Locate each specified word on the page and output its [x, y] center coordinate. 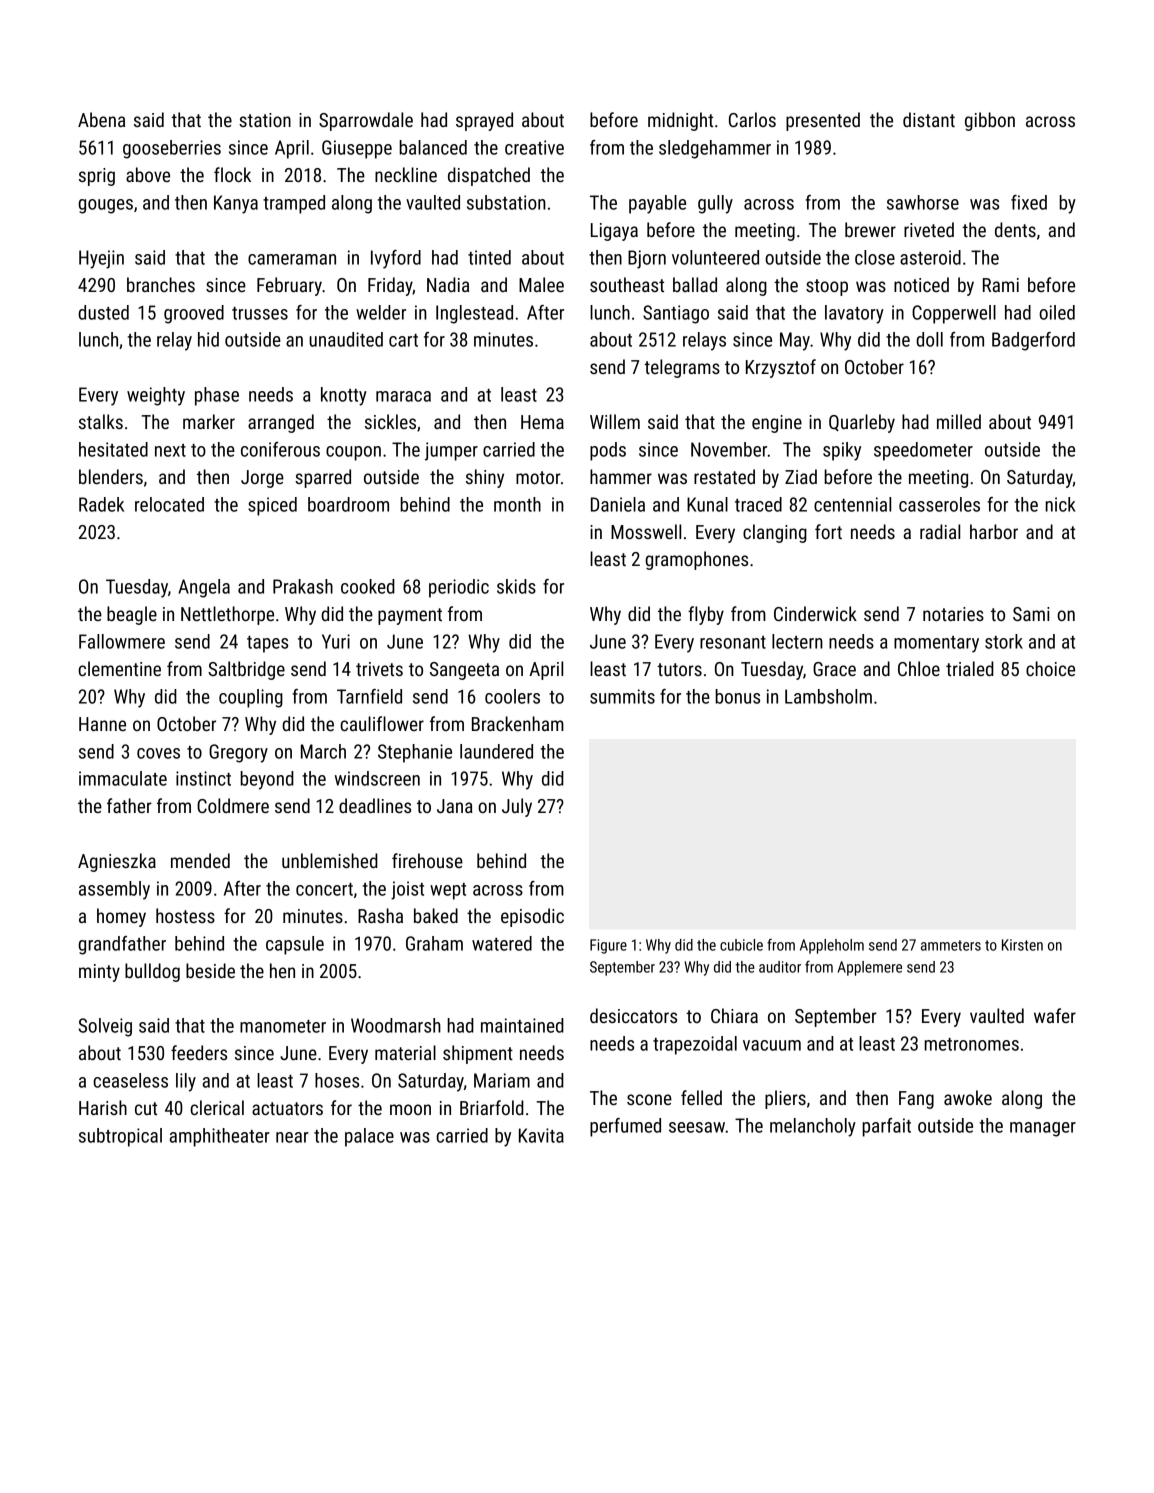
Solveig [105, 1027]
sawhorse [923, 202]
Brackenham [518, 723]
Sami [1031, 614]
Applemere [870, 968]
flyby [706, 615]
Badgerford [1033, 341]
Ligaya [614, 232]
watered [502, 943]
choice [1050, 668]
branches [161, 284]
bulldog [152, 972]
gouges [105, 206]
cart [403, 340]
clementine [119, 668]
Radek [101, 504]
